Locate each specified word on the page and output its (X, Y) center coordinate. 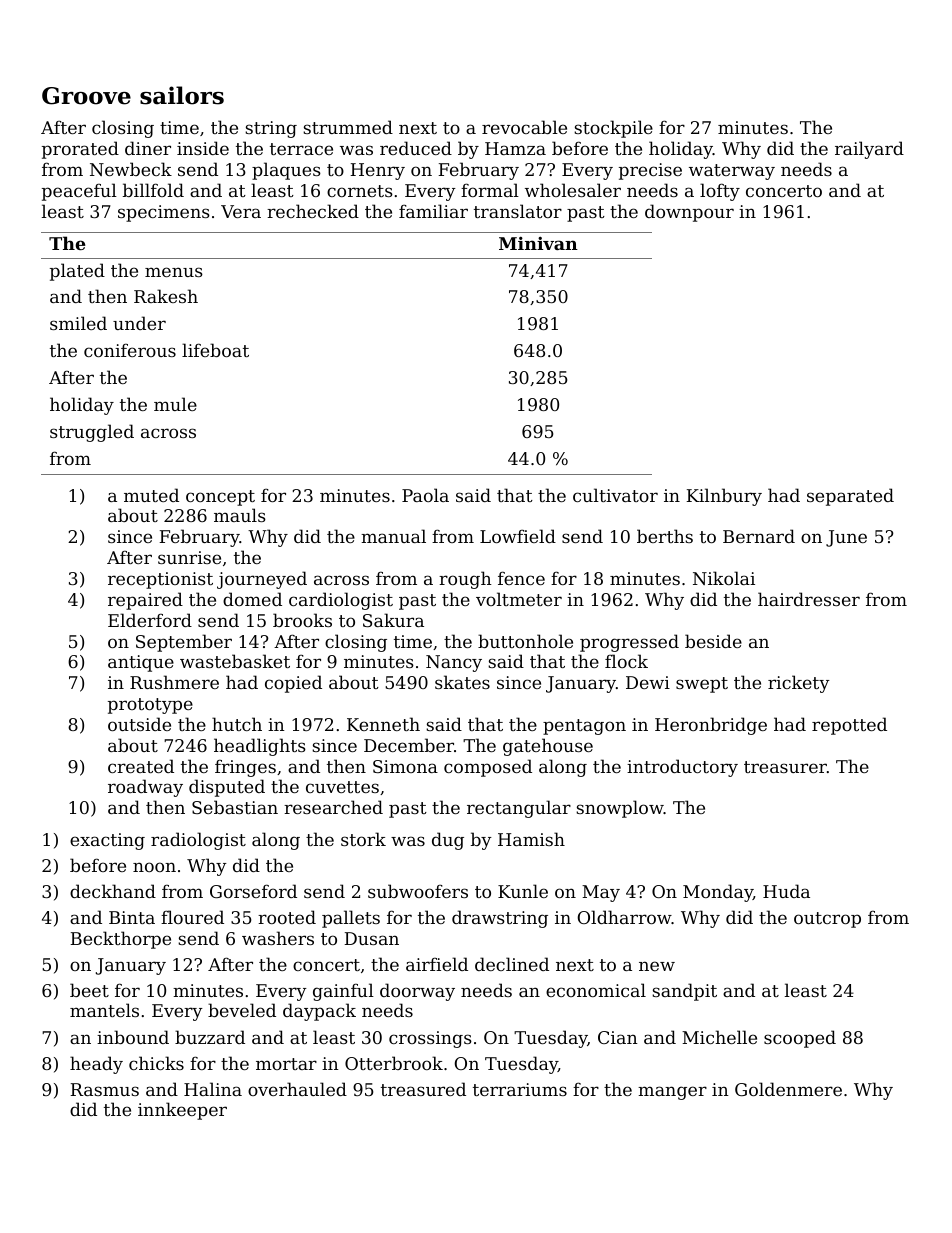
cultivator (615, 495)
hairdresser (809, 599)
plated (77, 272)
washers (278, 938)
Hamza (515, 148)
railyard (869, 150)
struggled (92, 433)
